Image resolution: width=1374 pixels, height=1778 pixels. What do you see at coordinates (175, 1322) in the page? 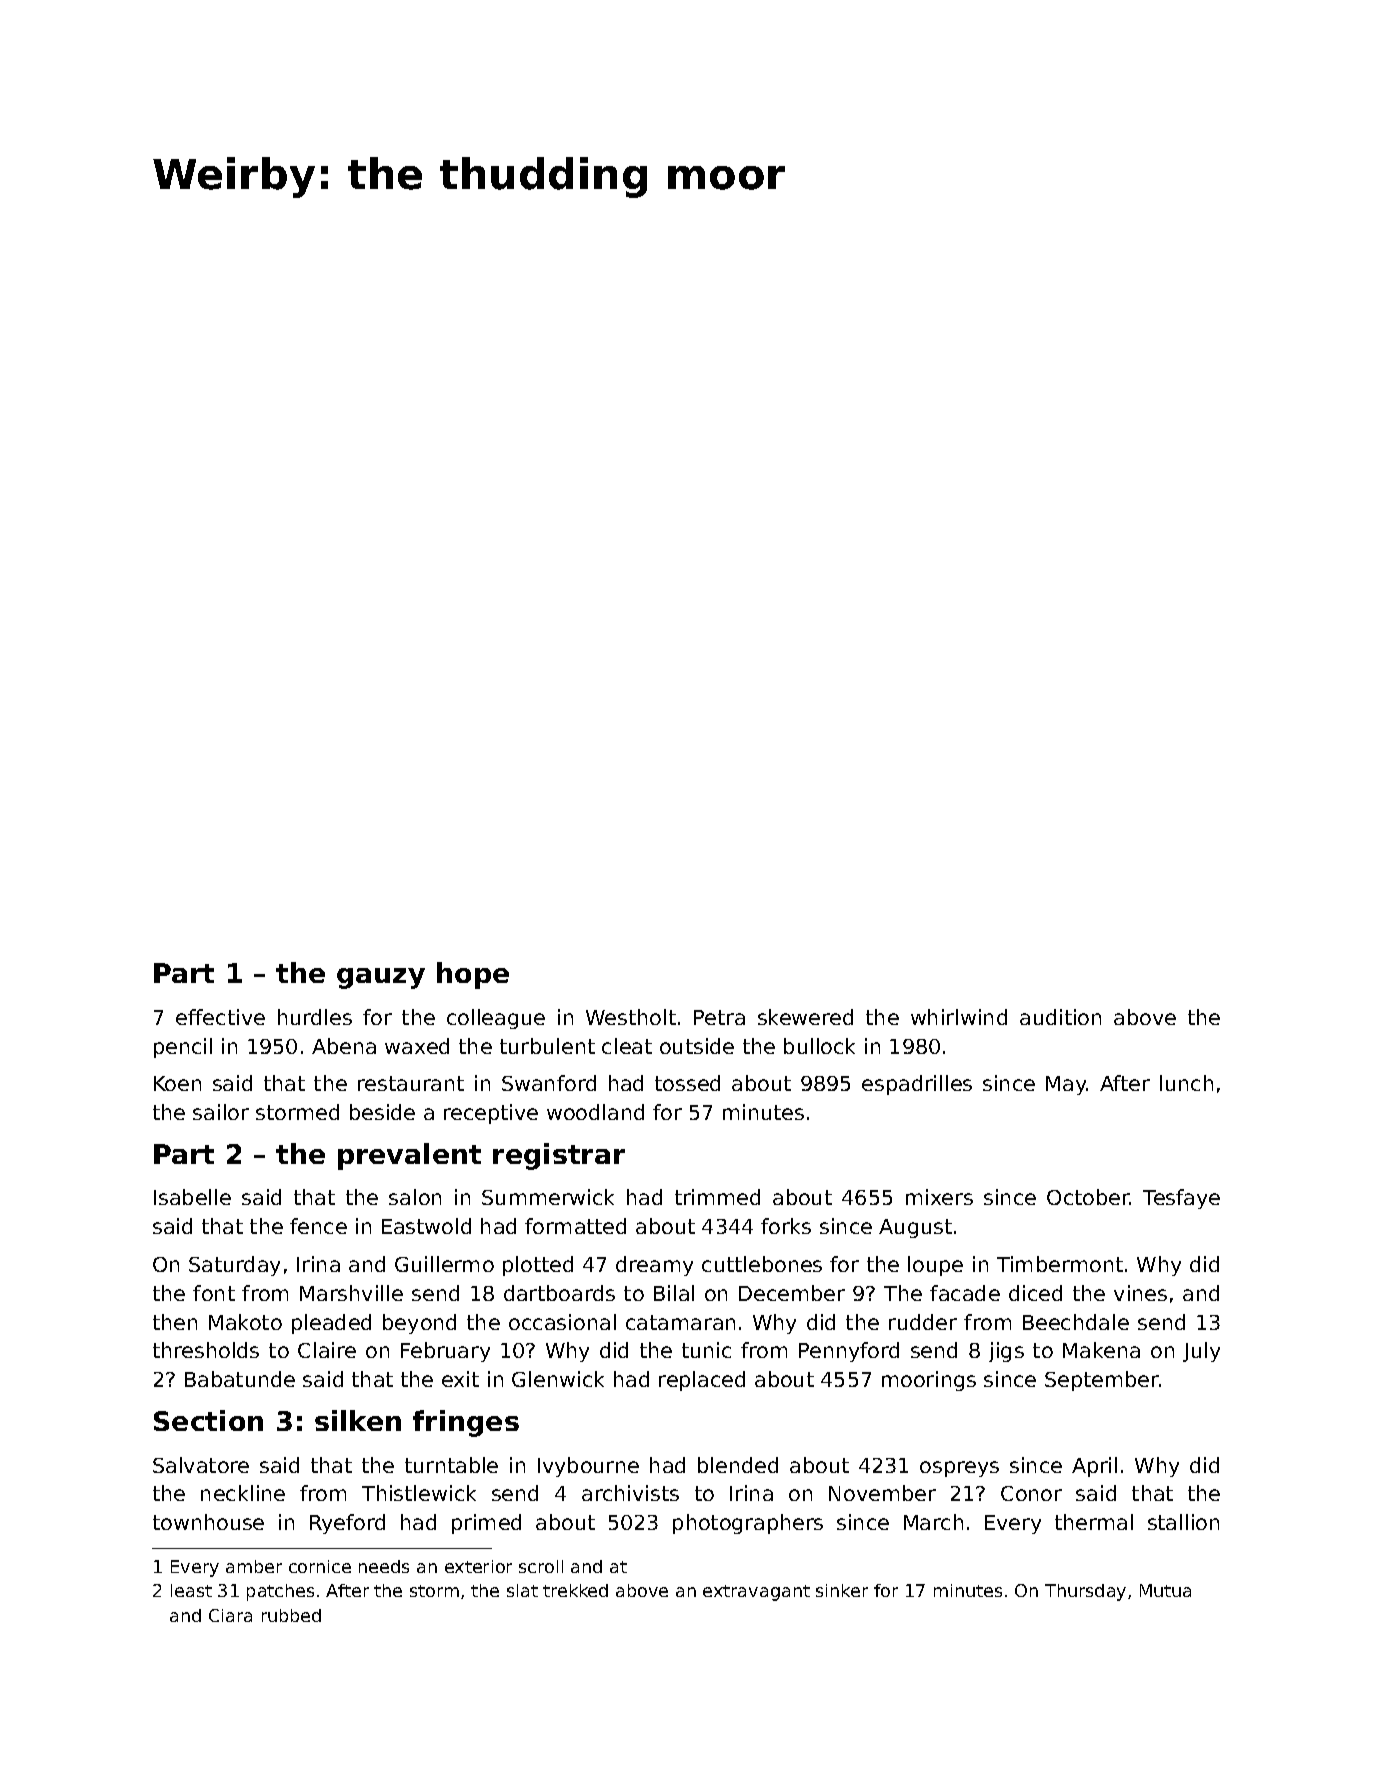
I see `then` at bounding box center [175, 1322].
